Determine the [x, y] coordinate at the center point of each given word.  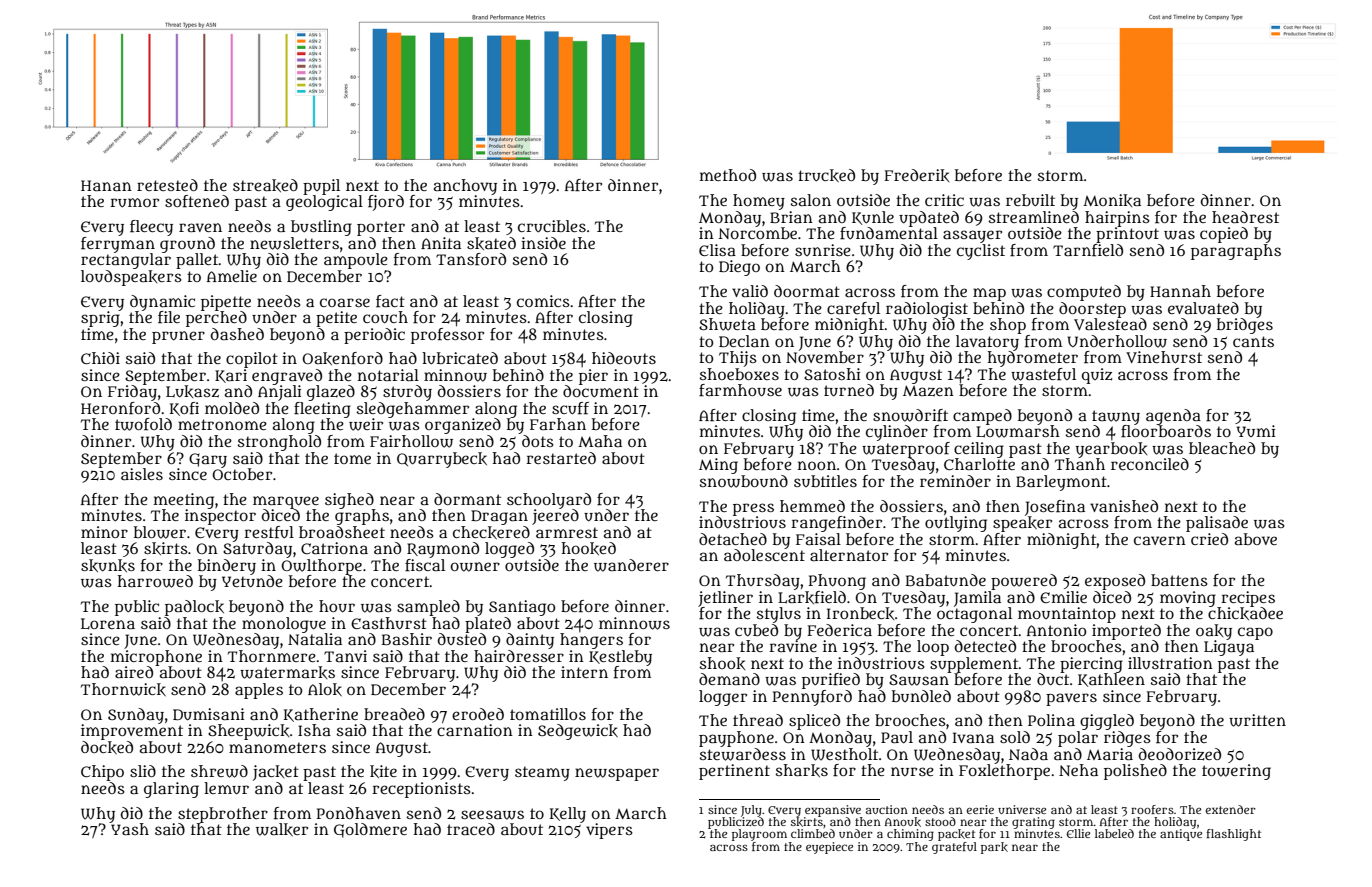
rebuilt [1030, 200]
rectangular [126, 261]
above [1256, 539]
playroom [759, 835]
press [753, 509]
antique [1181, 835]
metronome [222, 424]
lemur [226, 788]
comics [543, 301]
